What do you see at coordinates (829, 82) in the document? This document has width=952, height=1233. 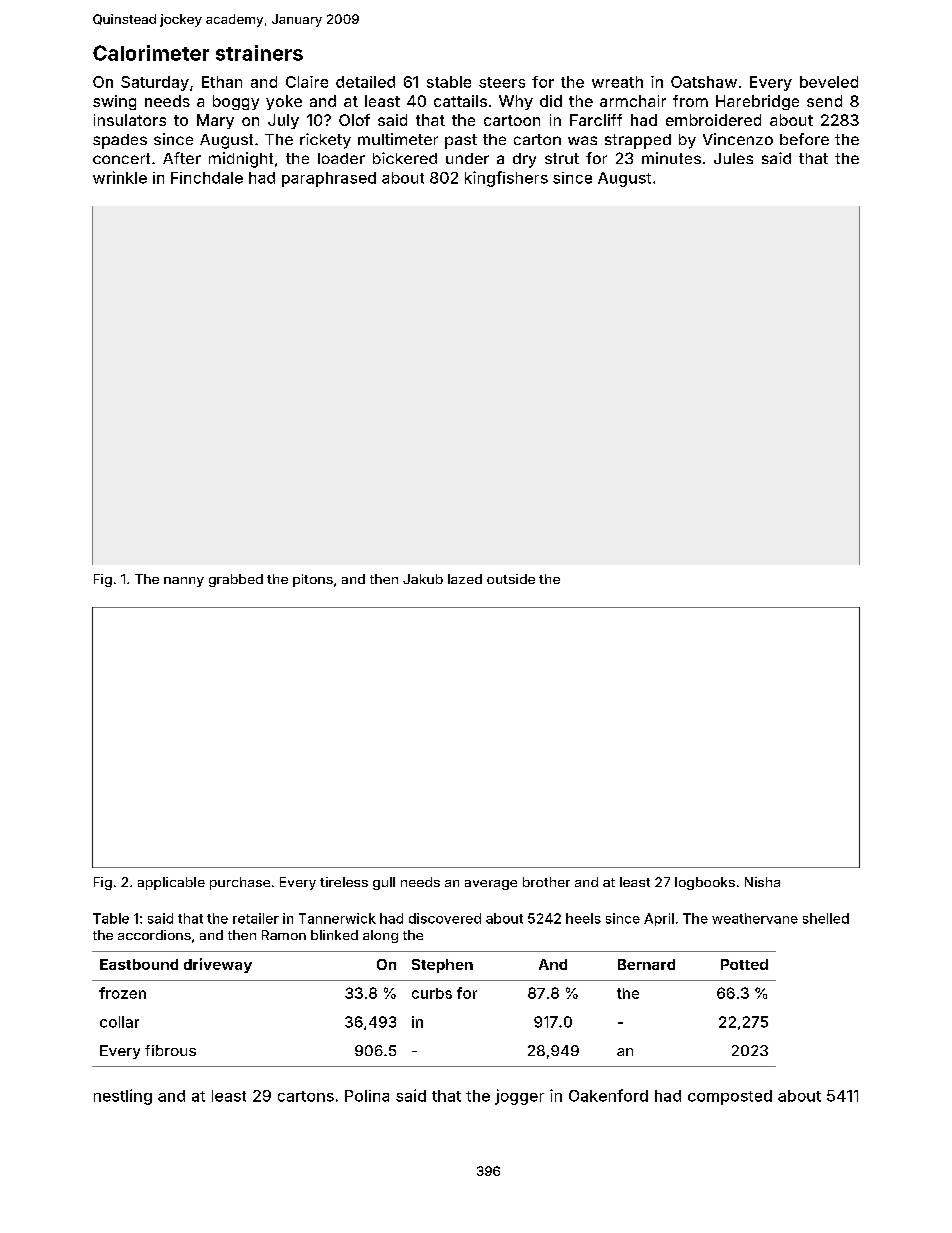 I see `beveled` at bounding box center [829, 82].
